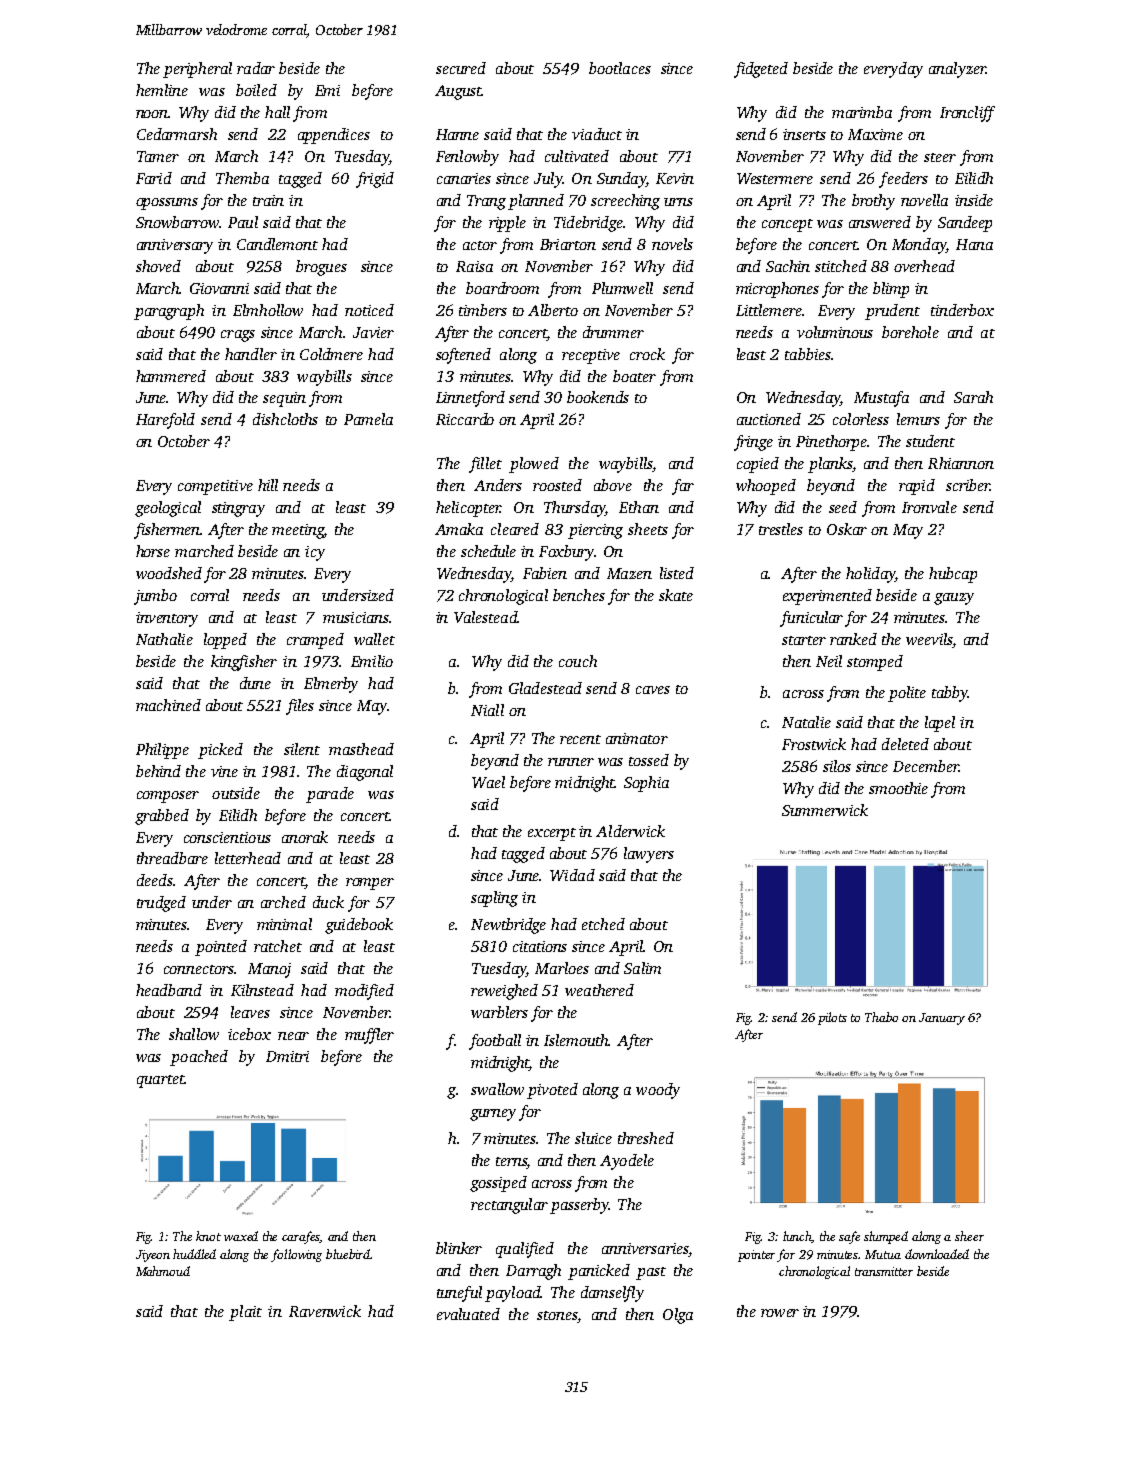 The height and width of the page is (1461, 1129). Describe the element at coordinates (950, 694) in the page. I see `tabby` at that location.
